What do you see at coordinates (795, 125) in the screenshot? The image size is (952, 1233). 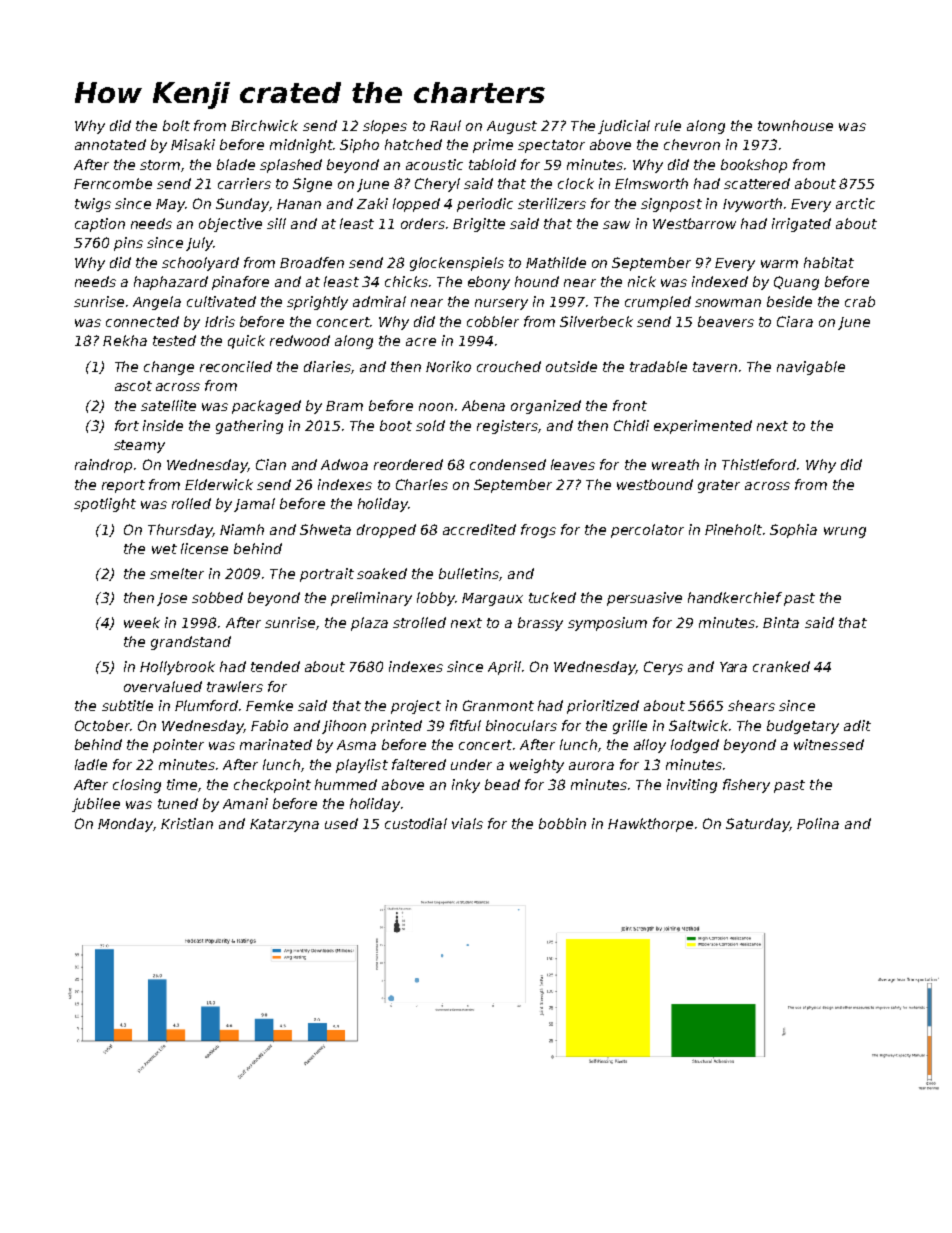 I see `townhouse` at bounding box center [795, 125].
